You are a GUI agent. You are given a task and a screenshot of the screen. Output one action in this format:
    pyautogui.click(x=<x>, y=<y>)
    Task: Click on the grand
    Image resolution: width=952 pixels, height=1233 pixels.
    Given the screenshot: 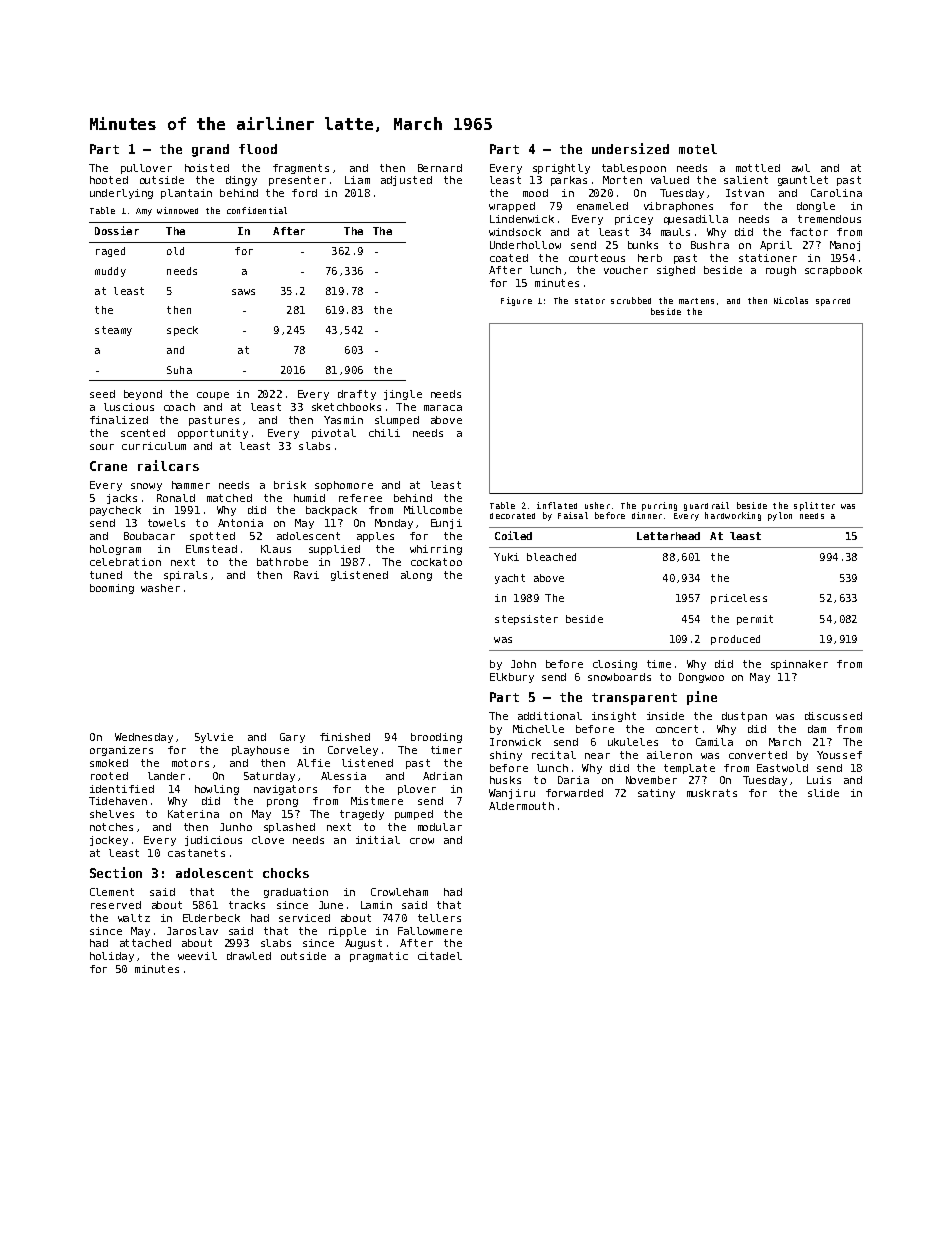 What is the action you would take?
    pyautogui.click(x=210, y=150)
